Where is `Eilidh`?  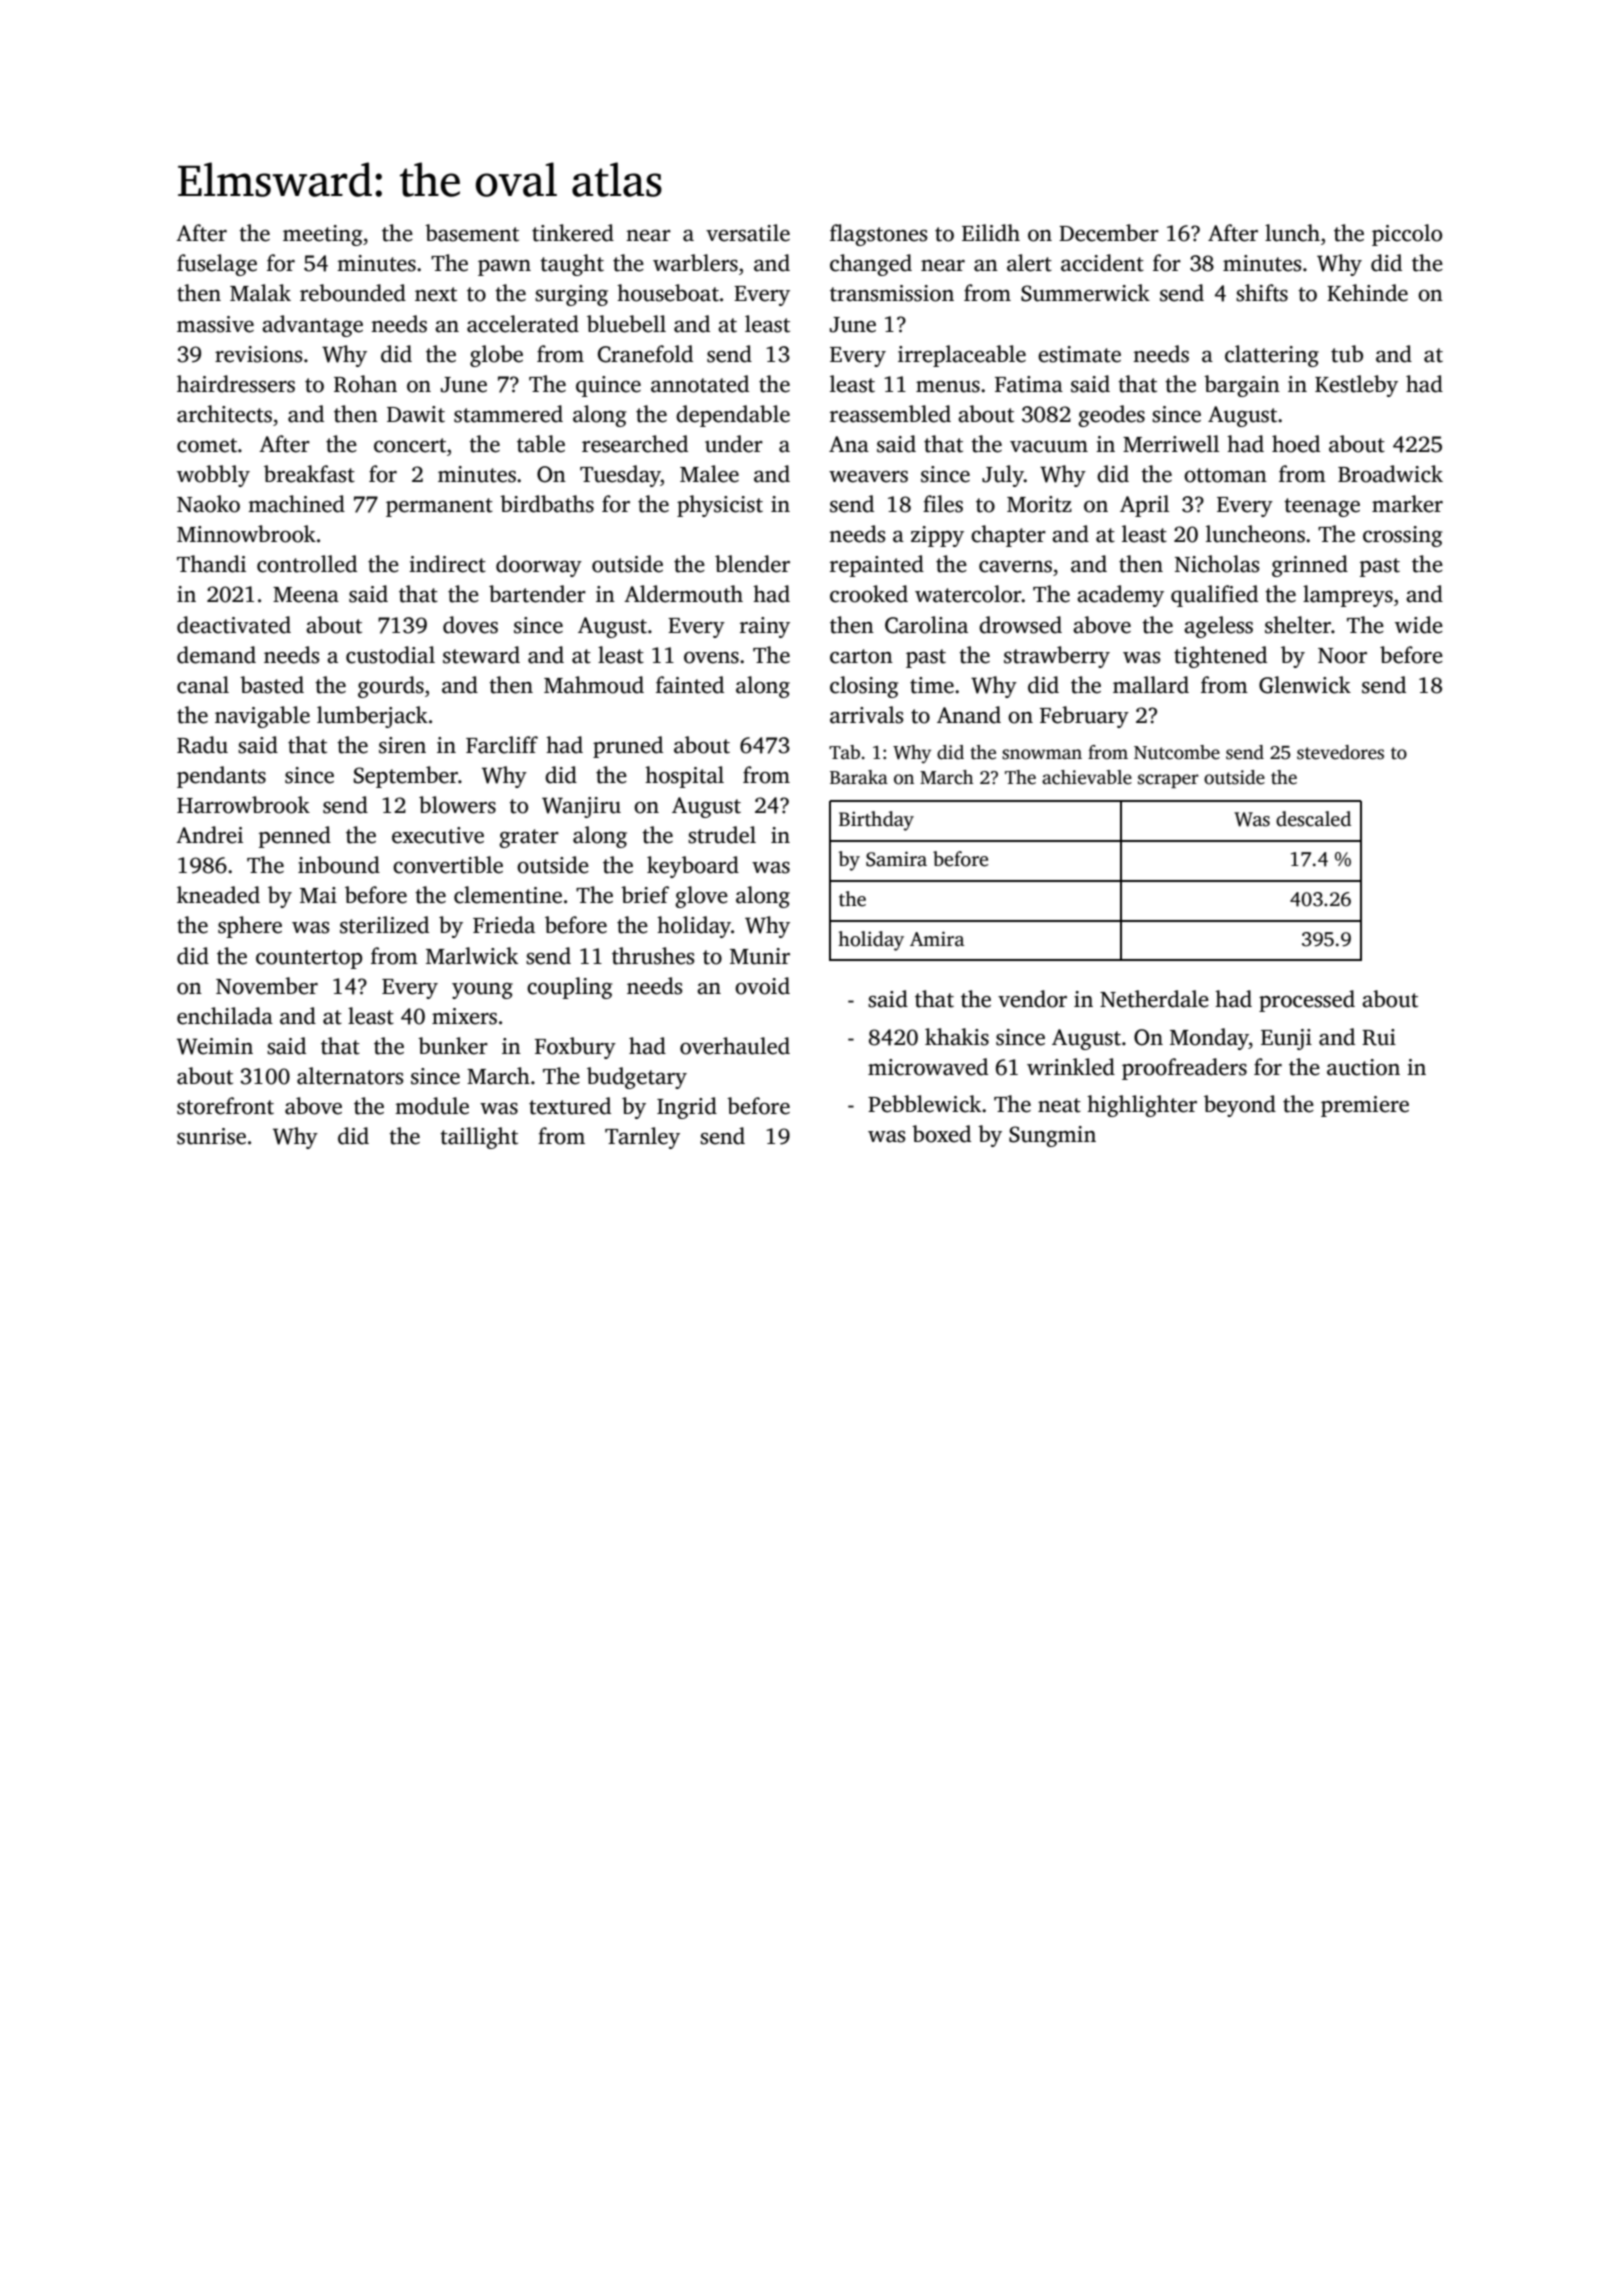 Eilidh is located at coordinates (991, 233).
